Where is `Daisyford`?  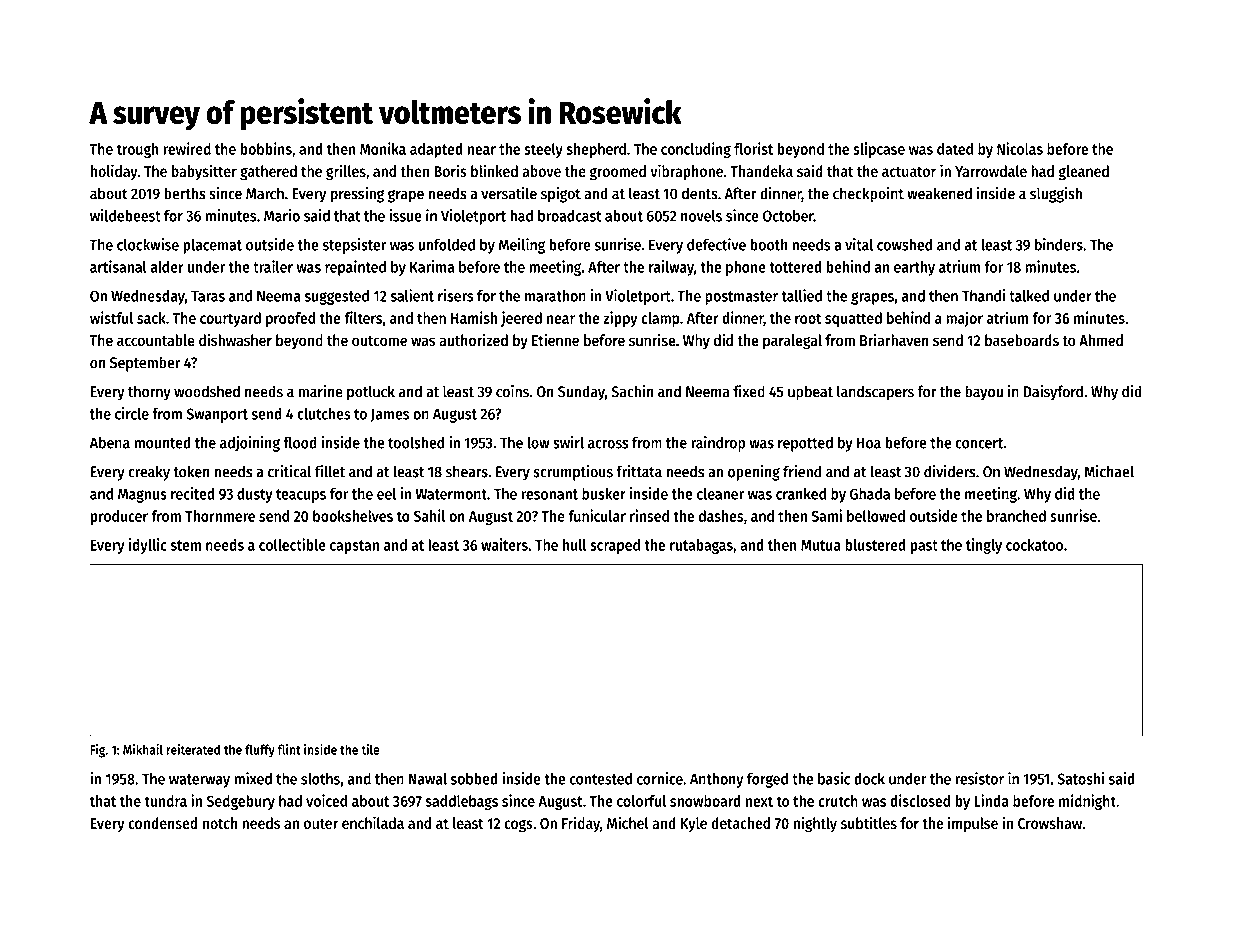
Daisyford is located at coordinates (1053, 393).
